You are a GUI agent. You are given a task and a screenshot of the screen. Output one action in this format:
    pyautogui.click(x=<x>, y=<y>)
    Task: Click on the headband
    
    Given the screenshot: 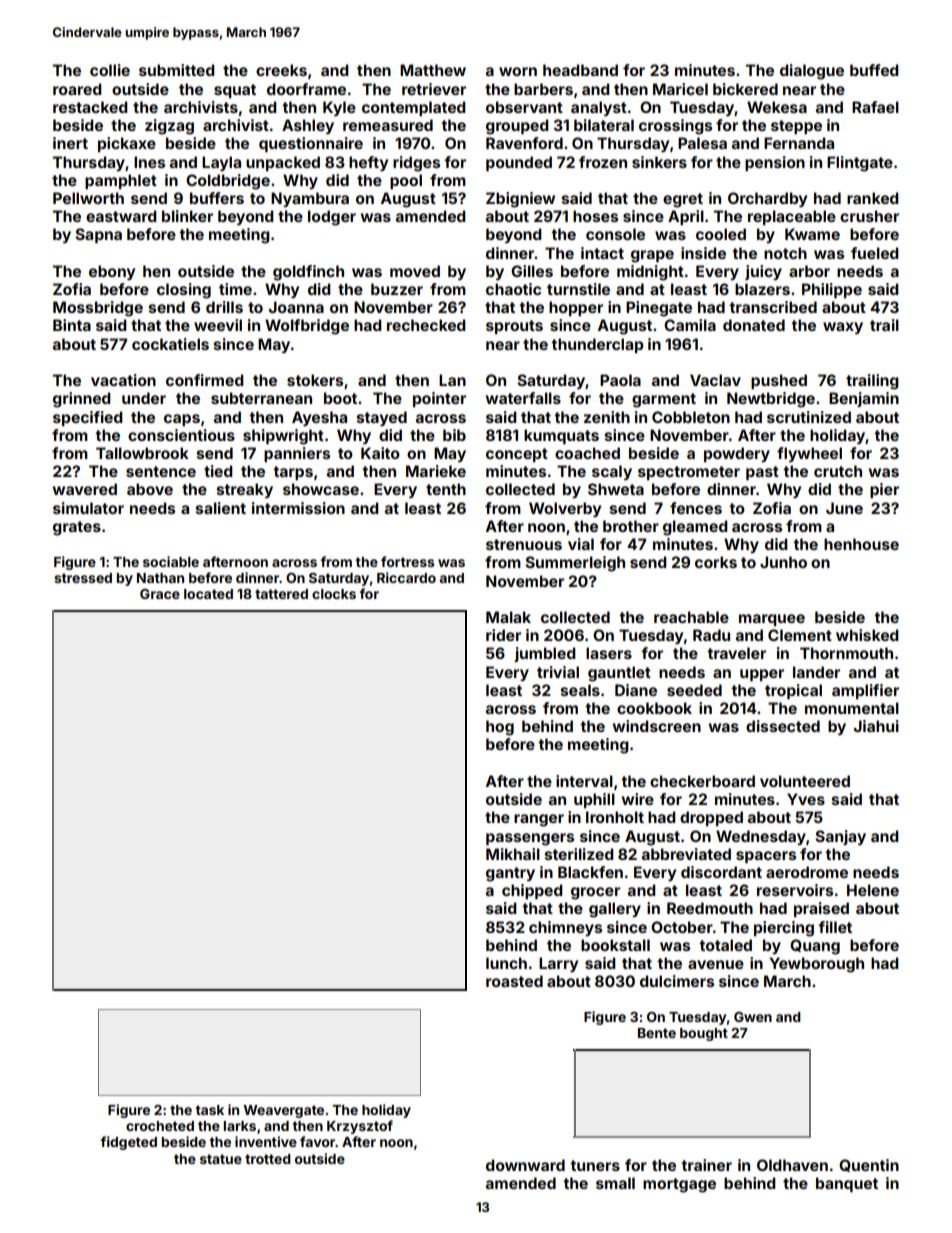 What is the action you would take?
    pyautogui.click(x=580, y=70)
